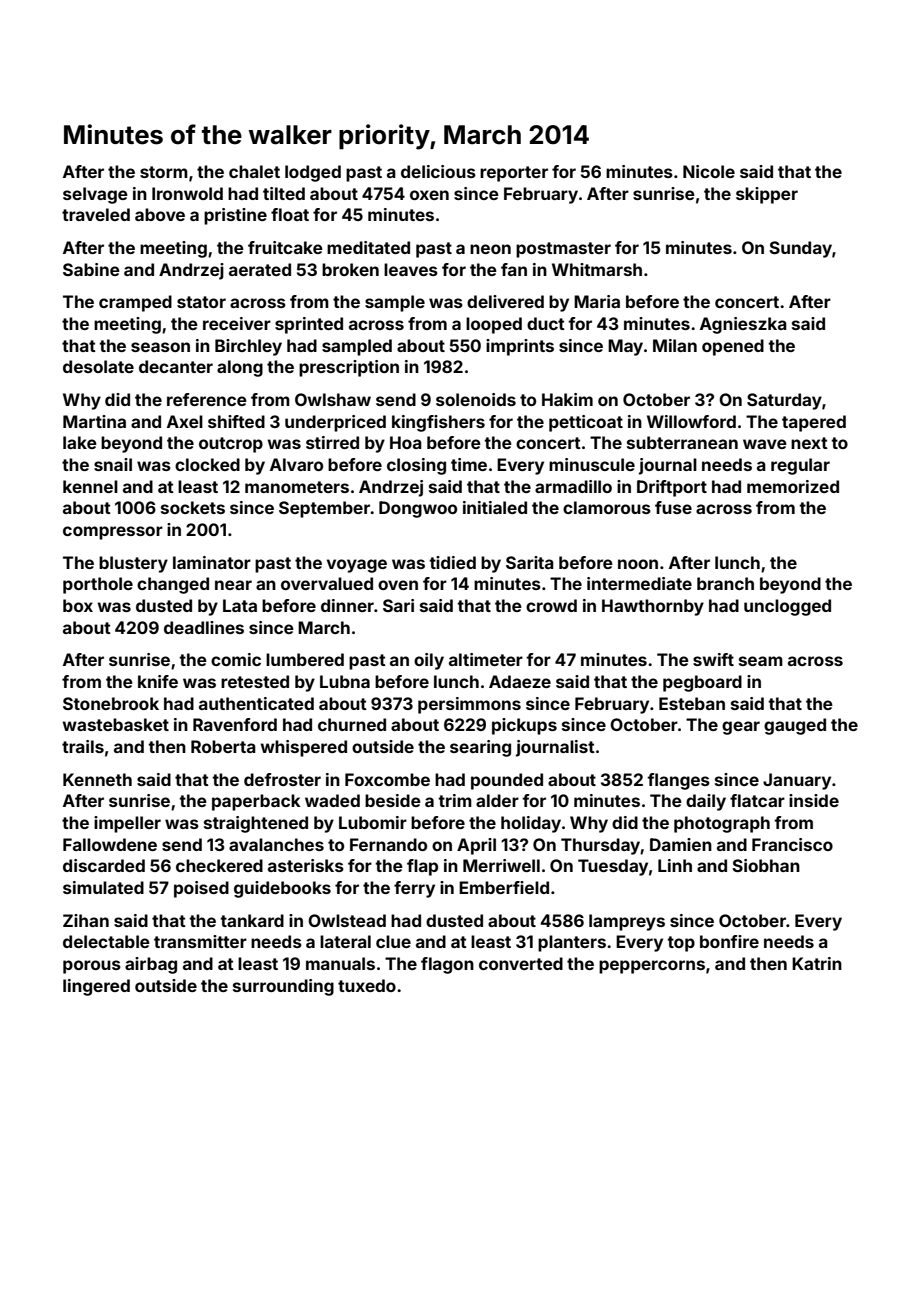 This image has width=924, height=1308. Describe the element at coordinates (709, 171) in the image. I see `Nicole` at that location.
